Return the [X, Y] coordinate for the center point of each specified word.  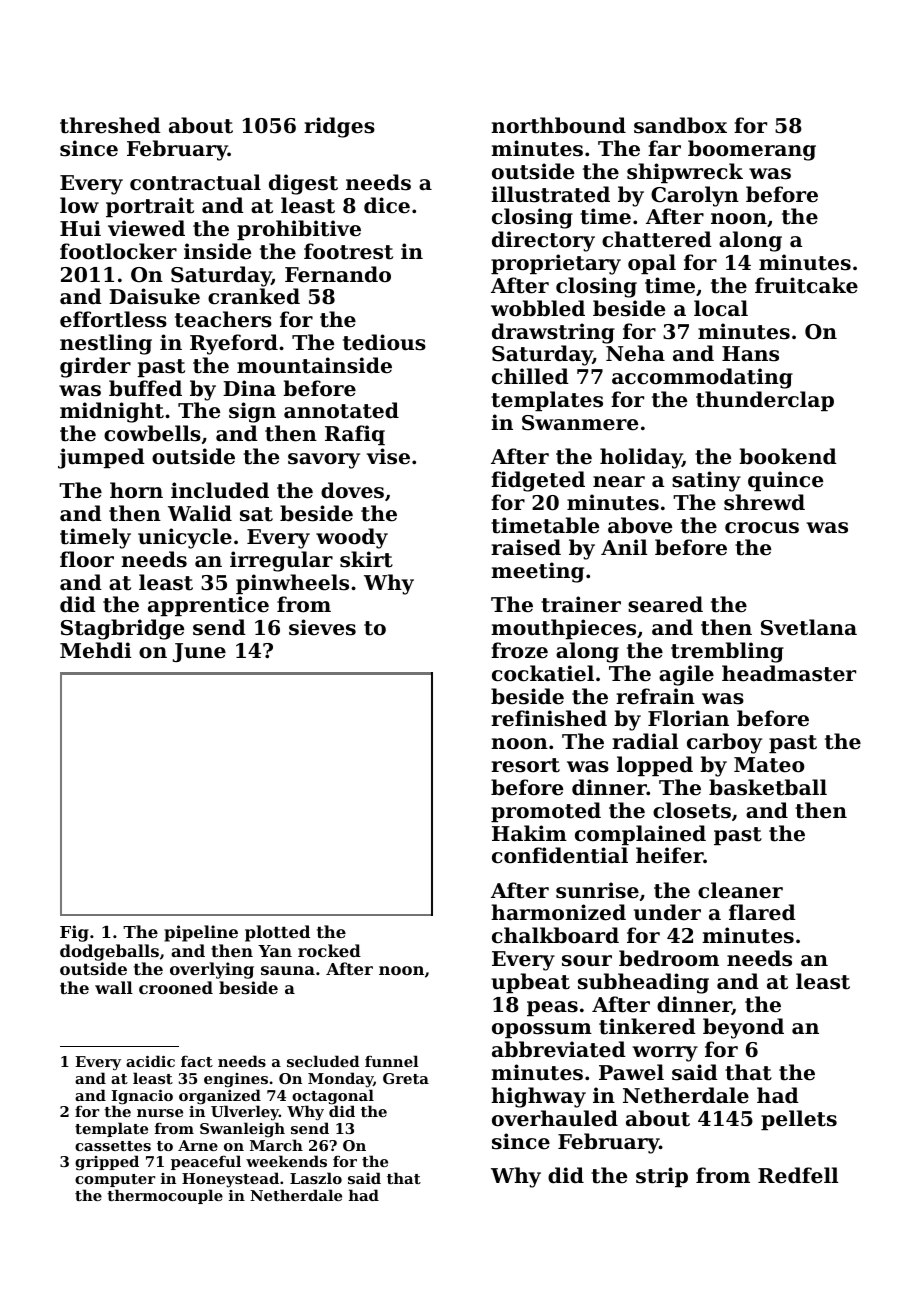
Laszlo [316, 1178]
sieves [322, 627]
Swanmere [580, 423]
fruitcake [806, 285]
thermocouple [165, 1196]
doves [352, 490]
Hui [80, 228]
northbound [558, 125]
